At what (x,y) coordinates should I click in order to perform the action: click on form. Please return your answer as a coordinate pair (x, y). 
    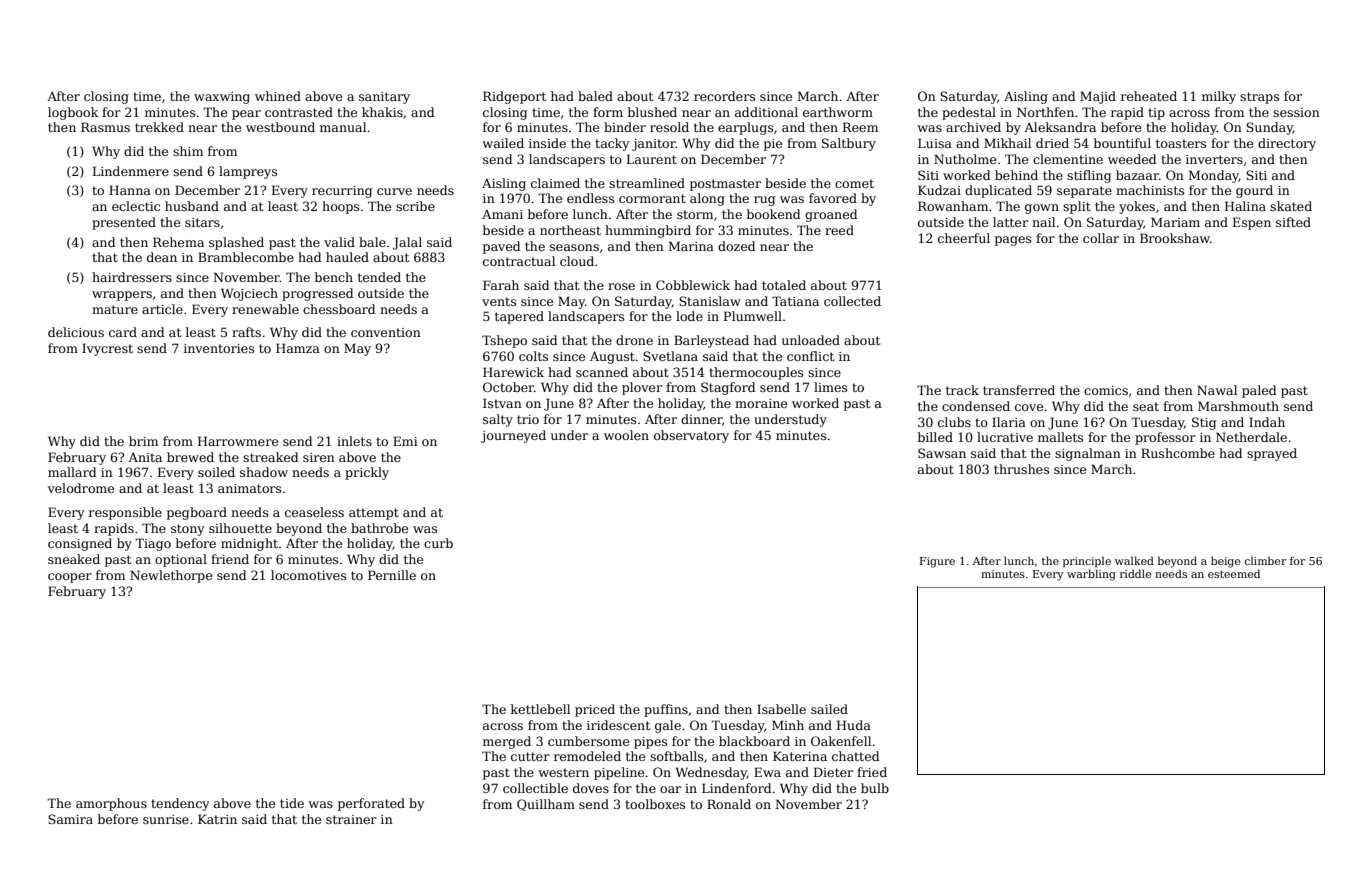
    Looking at the image, I should click on (608, 112).
